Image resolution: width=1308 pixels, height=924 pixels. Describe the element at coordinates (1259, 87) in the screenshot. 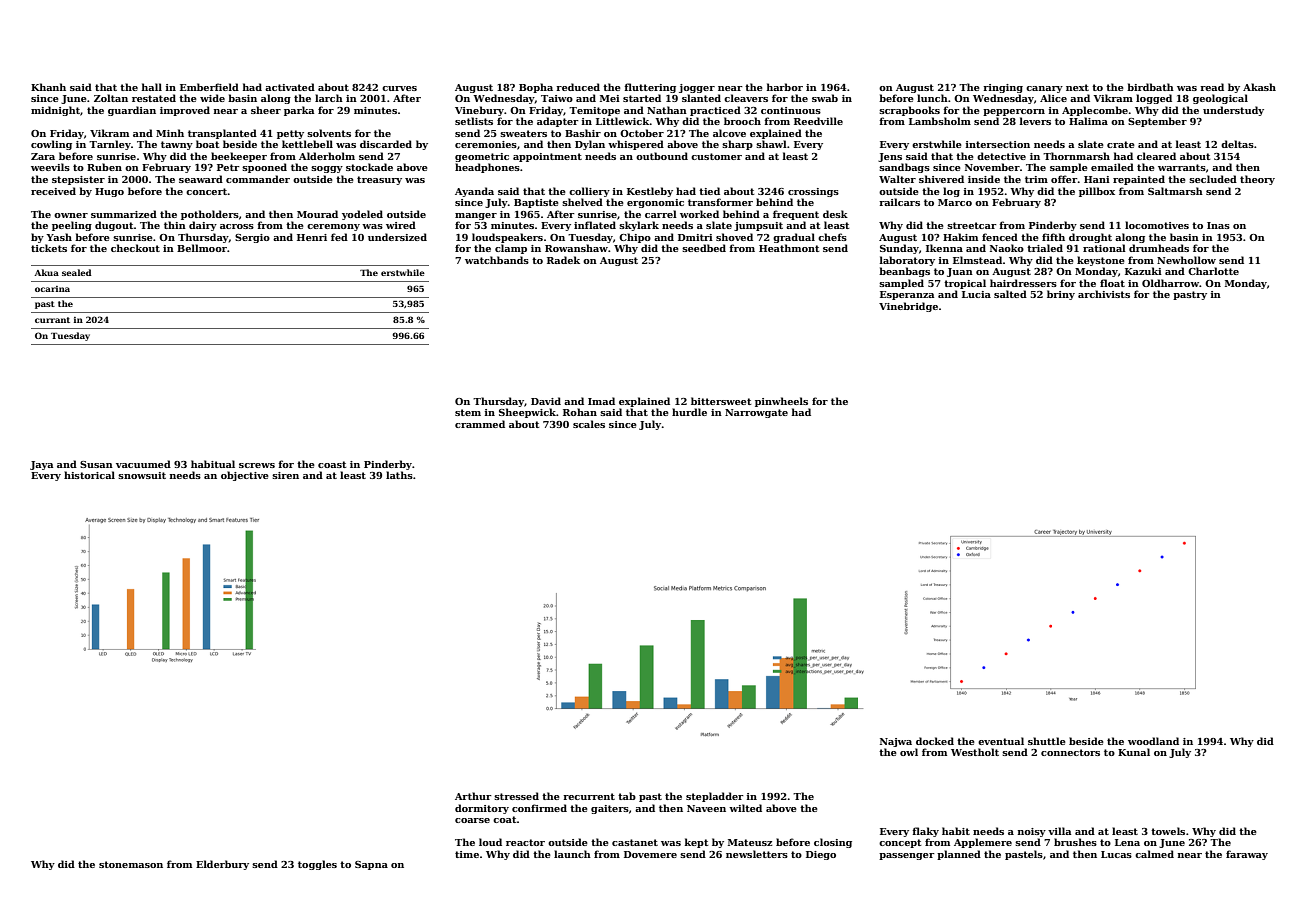

I see `Akash` at that location.
